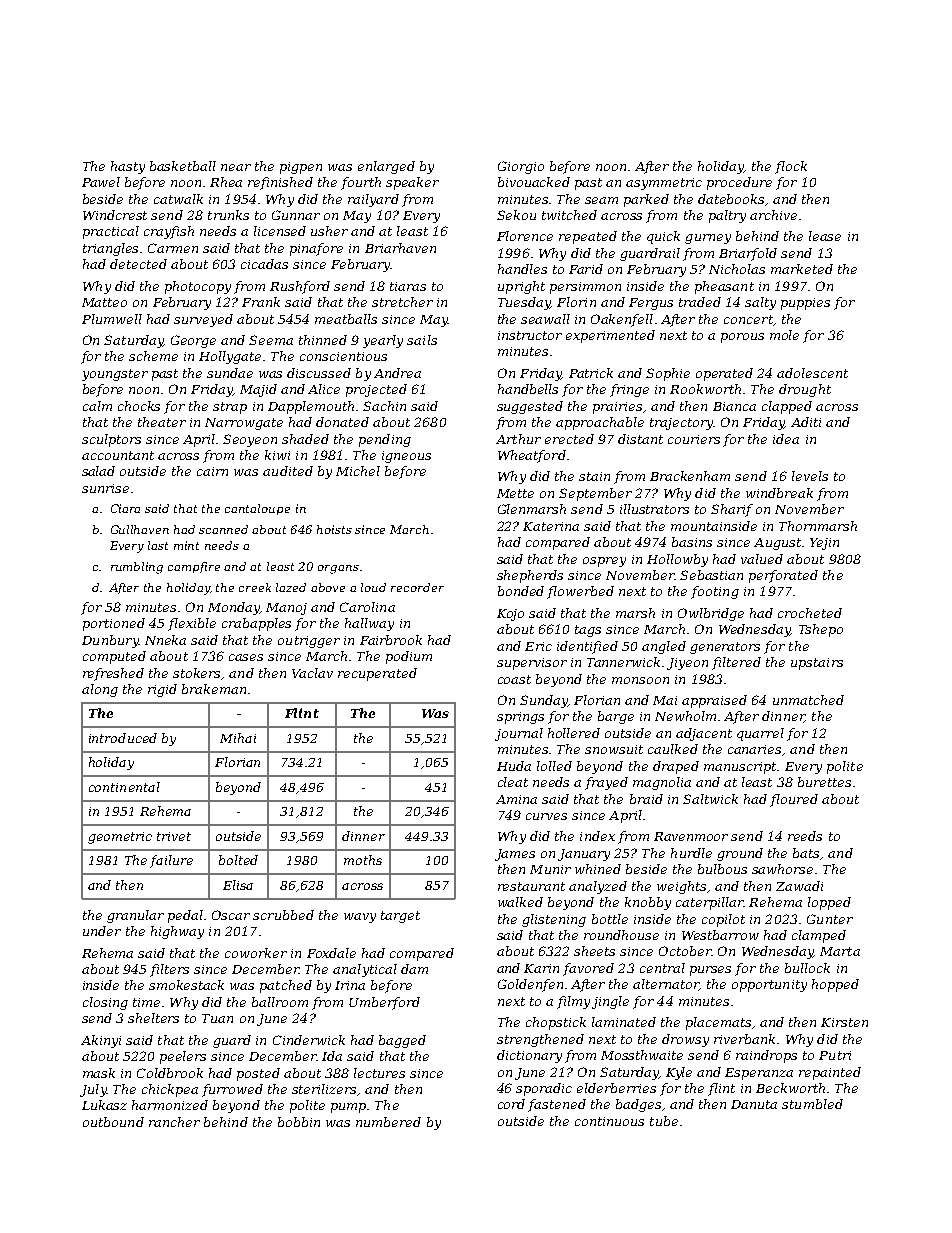  Describe the element at coordinates (515, 493) in the screenshot. I see `Mette` at that location.
